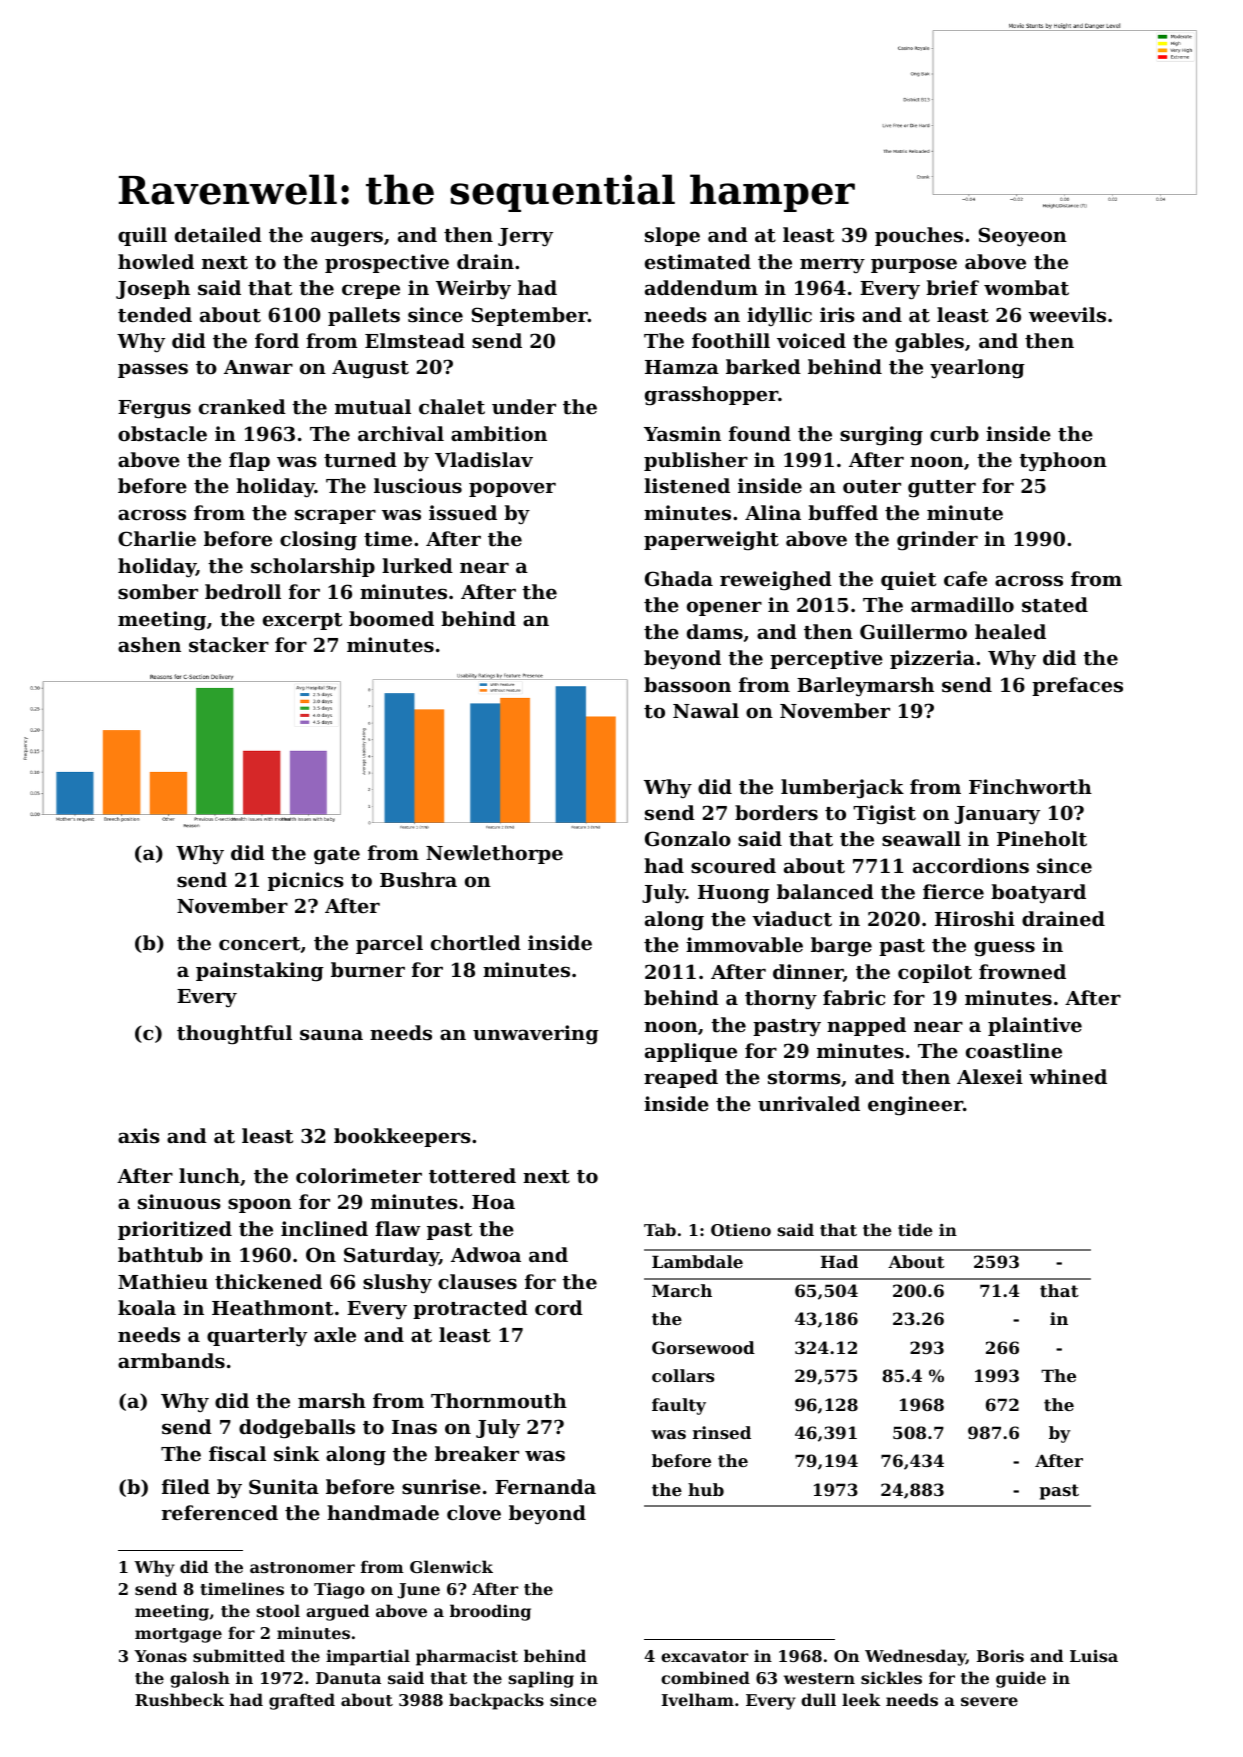  Describe the element at coordinates (476, 943) in the image. I see `chortled` at that location.
